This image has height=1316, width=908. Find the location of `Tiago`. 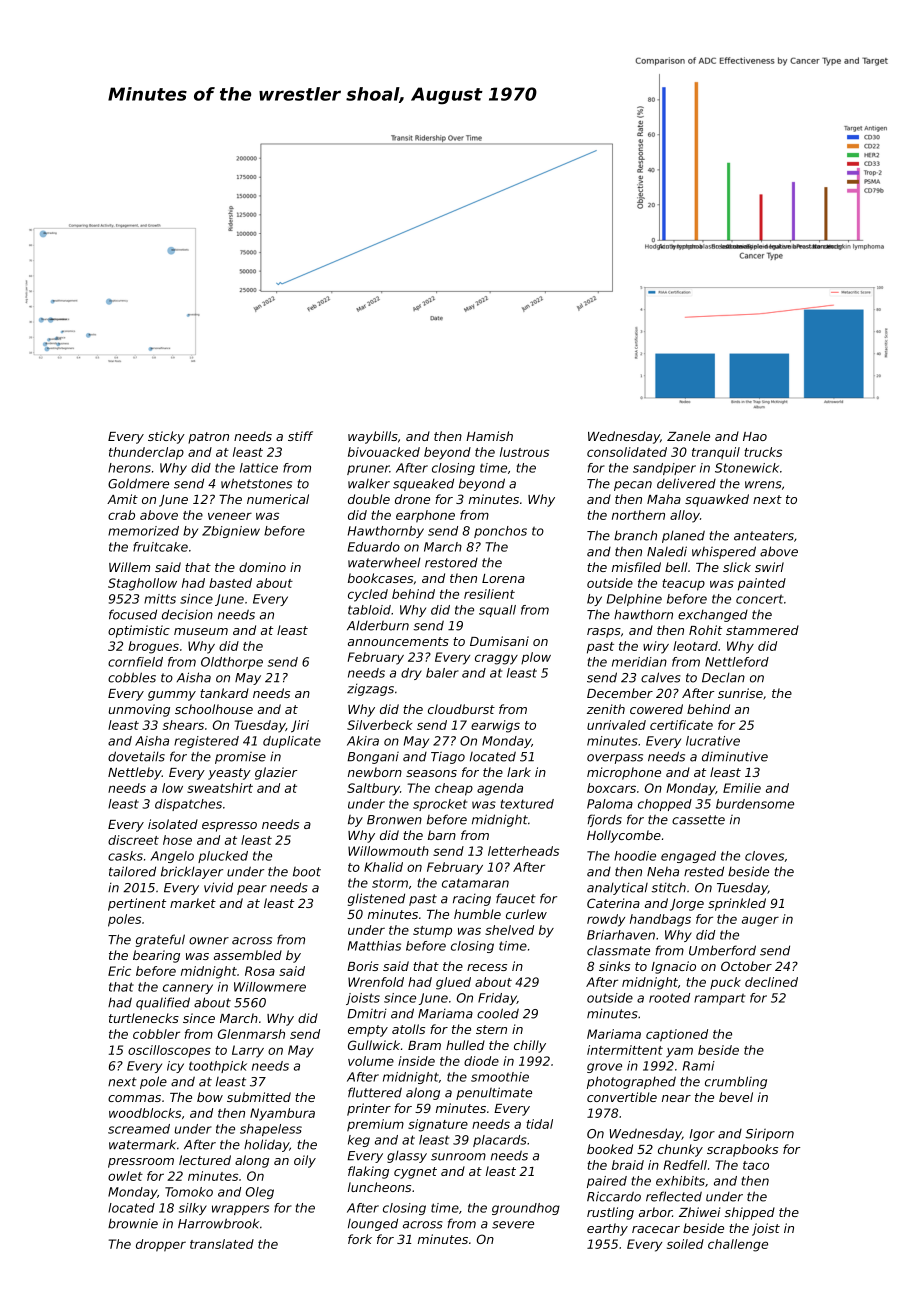

Tiago is located at coordinates (448, 758).
